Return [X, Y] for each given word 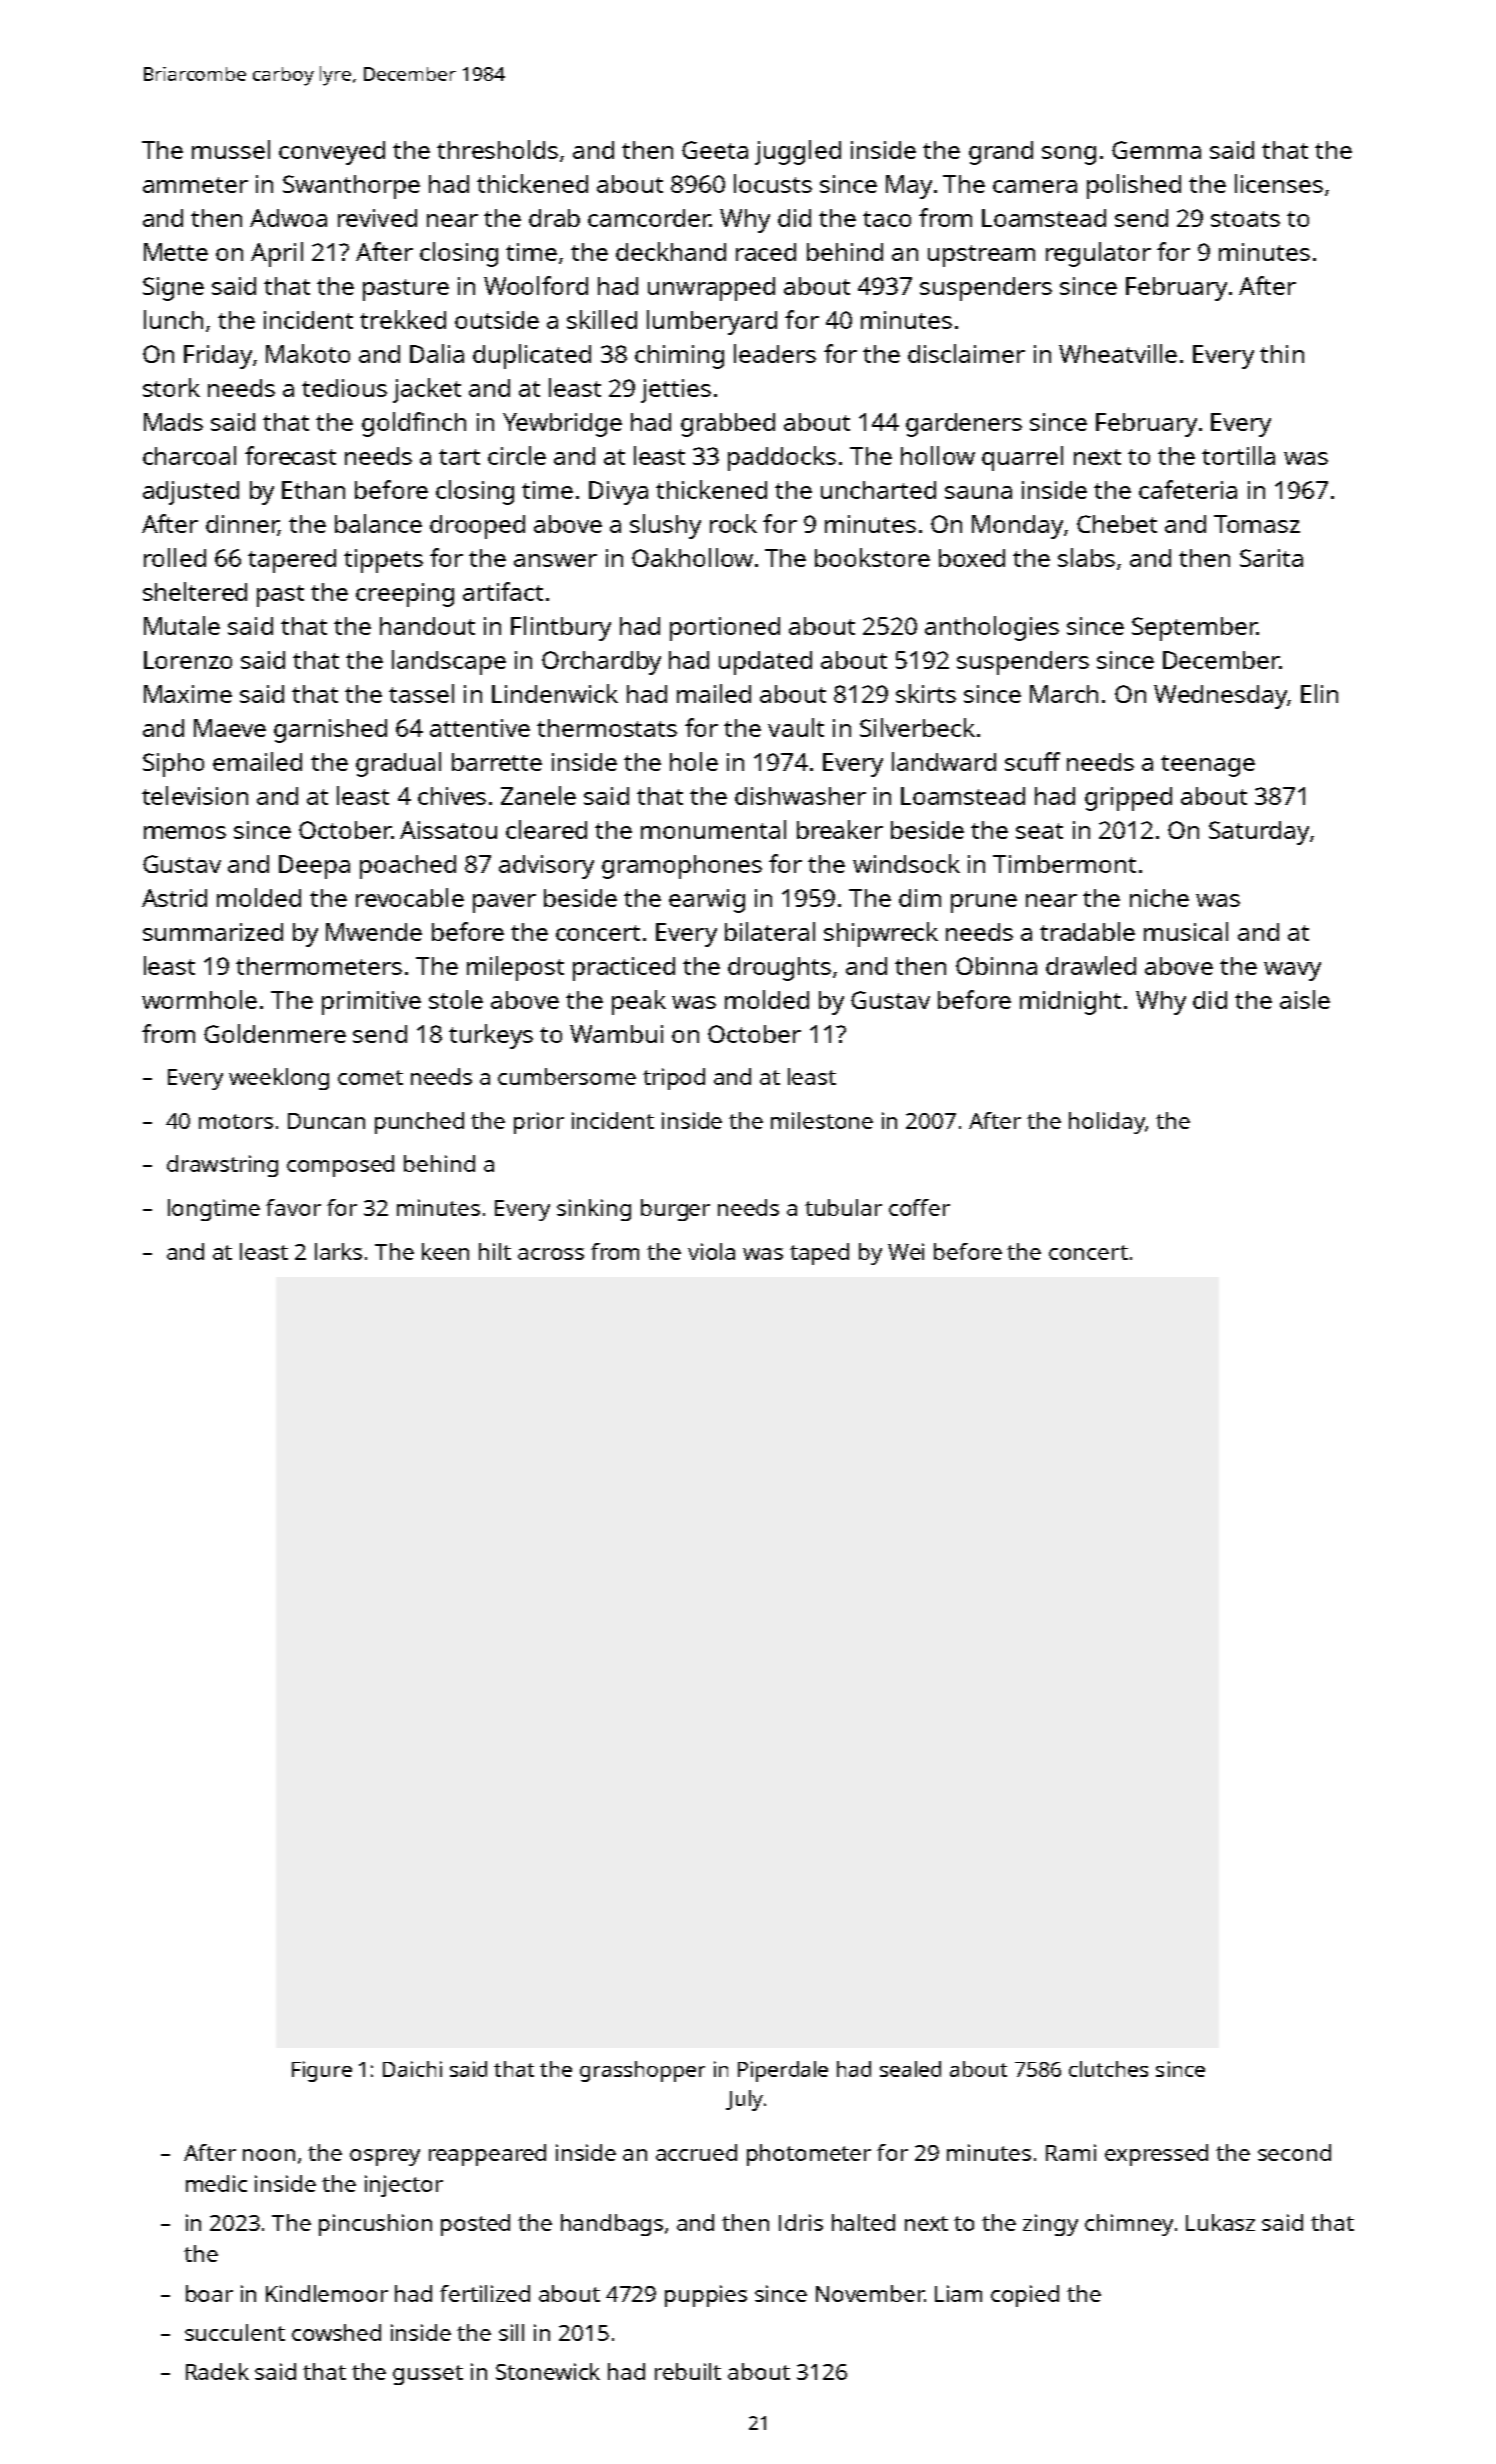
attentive [480, 728]
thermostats [607, 728]
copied [1025, 2296]
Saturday [1259, 833]
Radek [217, 2371]
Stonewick [548, 2371]
